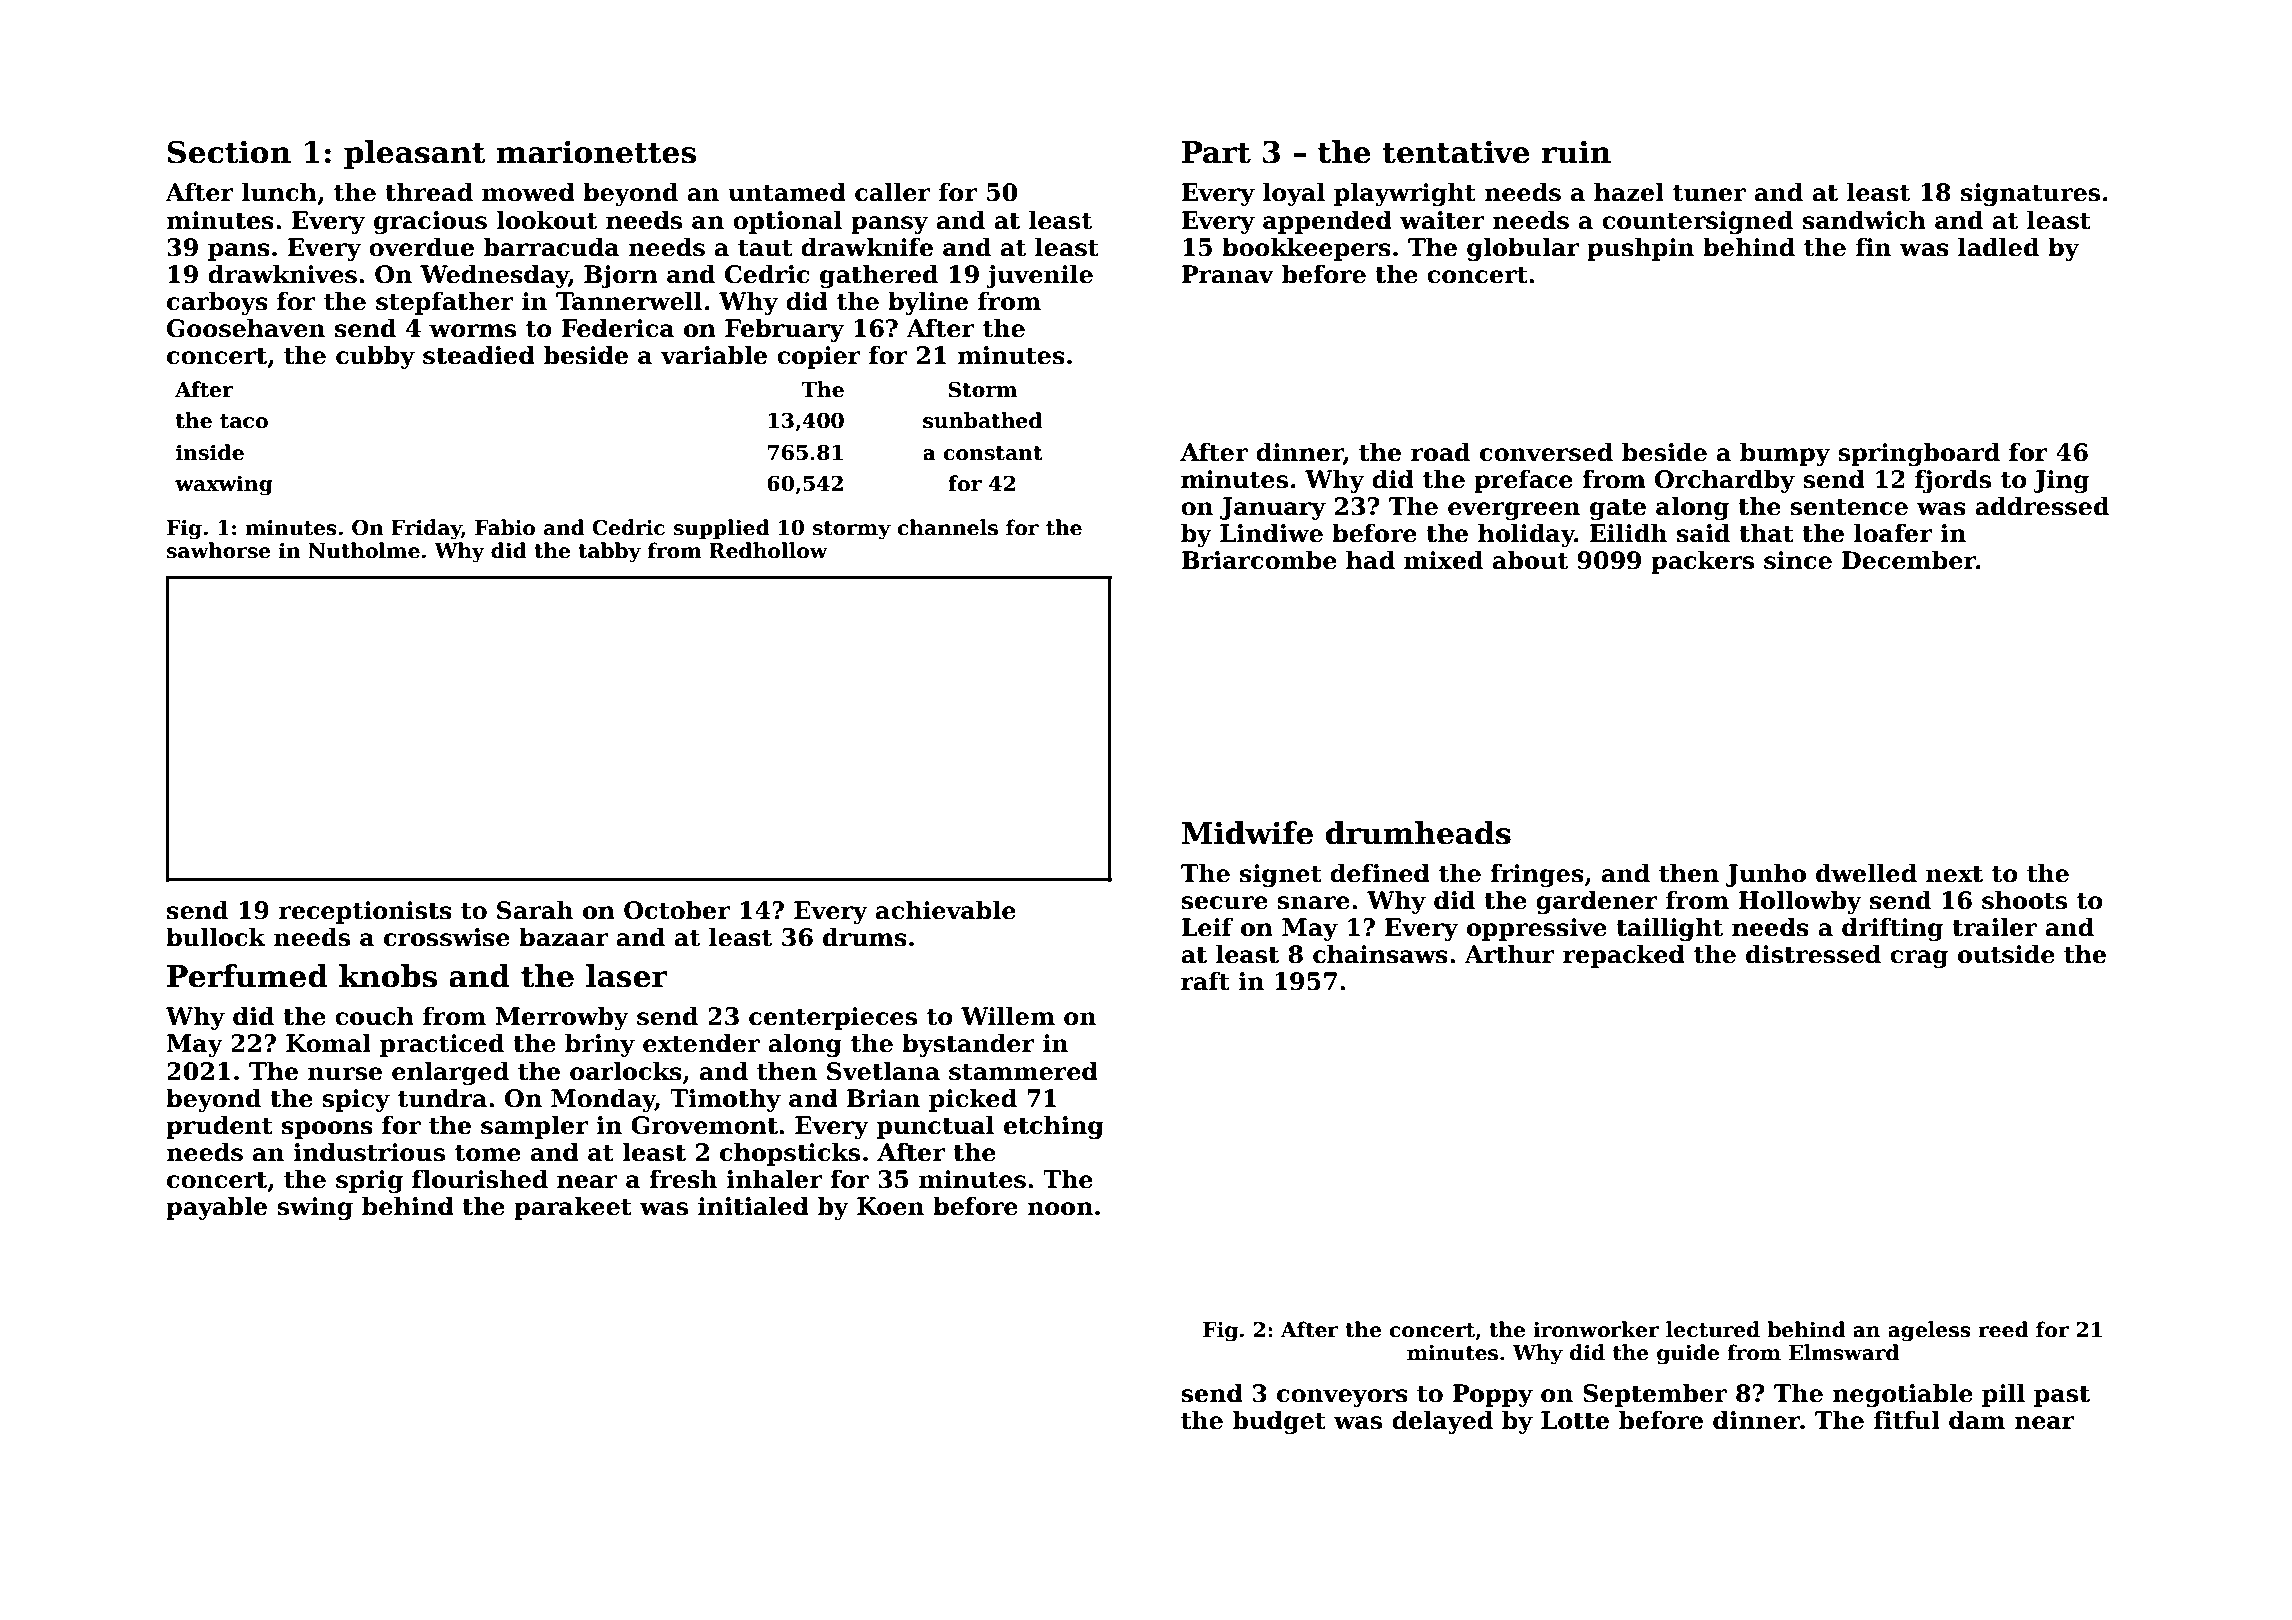  I want to click on ruin, so click(1576, 152).
